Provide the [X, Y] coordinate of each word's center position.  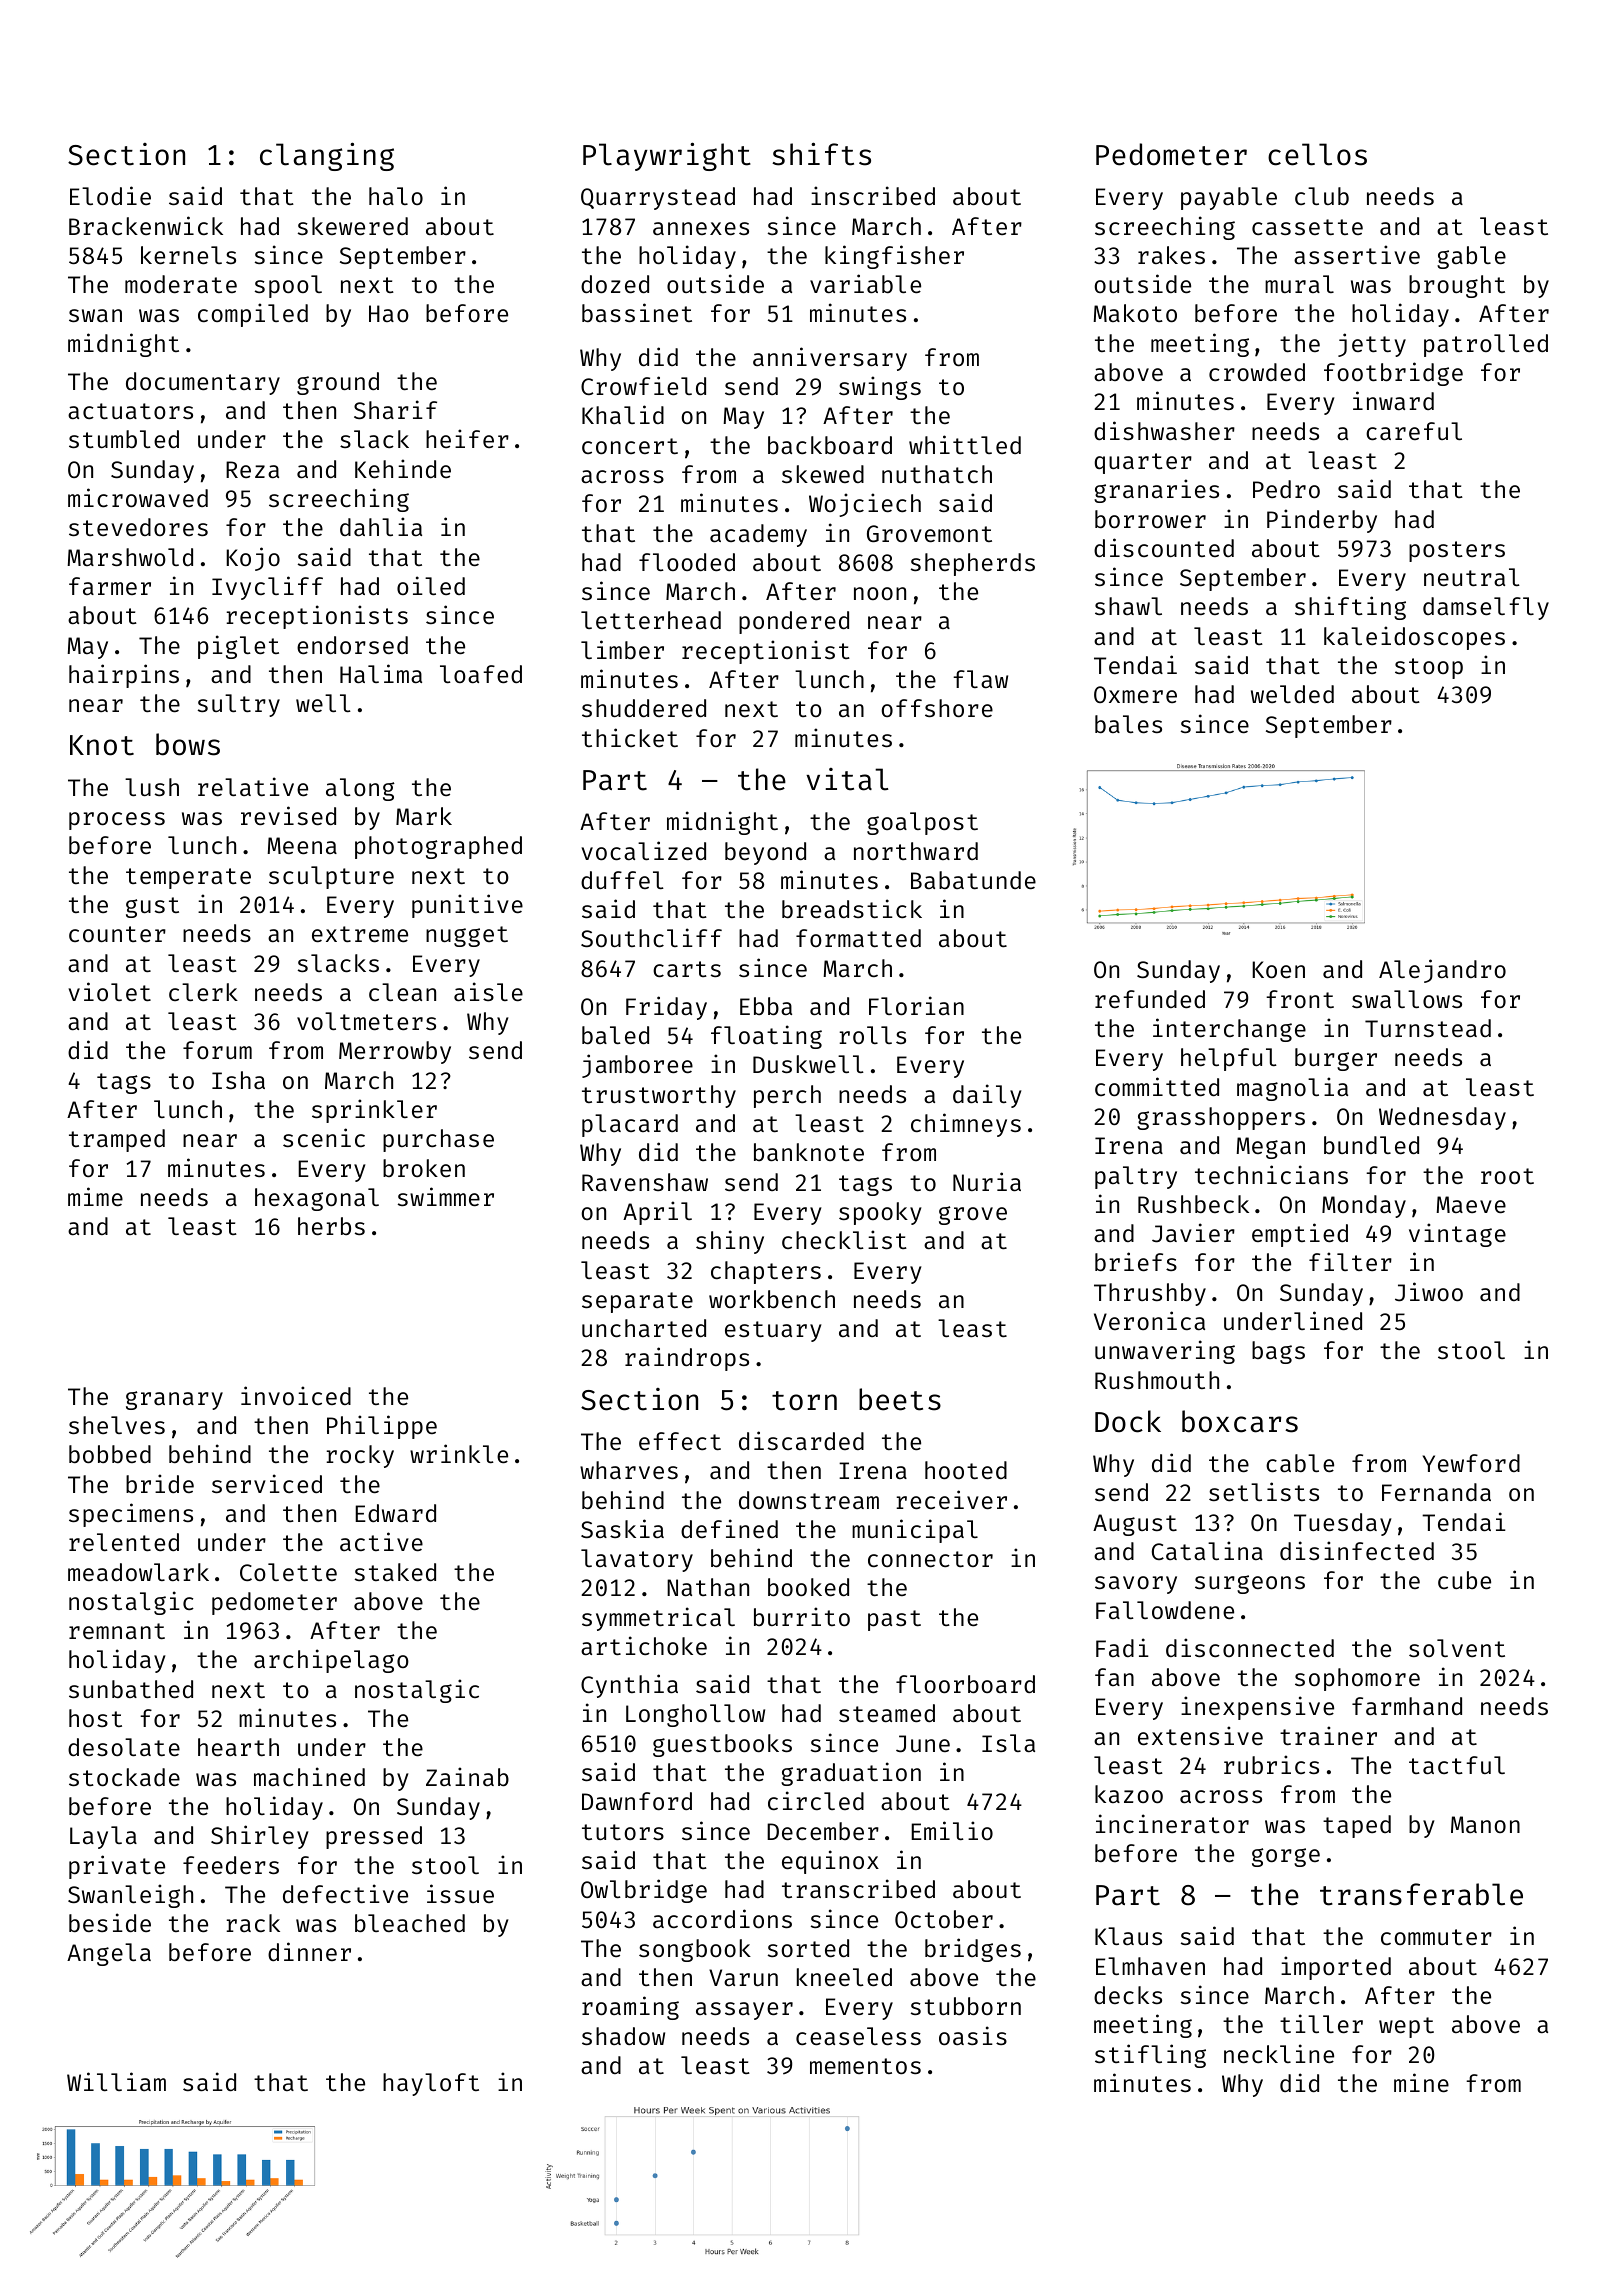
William [116, 2081]
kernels [188, 255]
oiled [431, 585]
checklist [844, 1239]
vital [847, 779]
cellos [1317, 154]
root [1507, 1176]
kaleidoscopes [1414, 638]
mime [95, 1196]
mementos [865, 2066]
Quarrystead [658, 198]
